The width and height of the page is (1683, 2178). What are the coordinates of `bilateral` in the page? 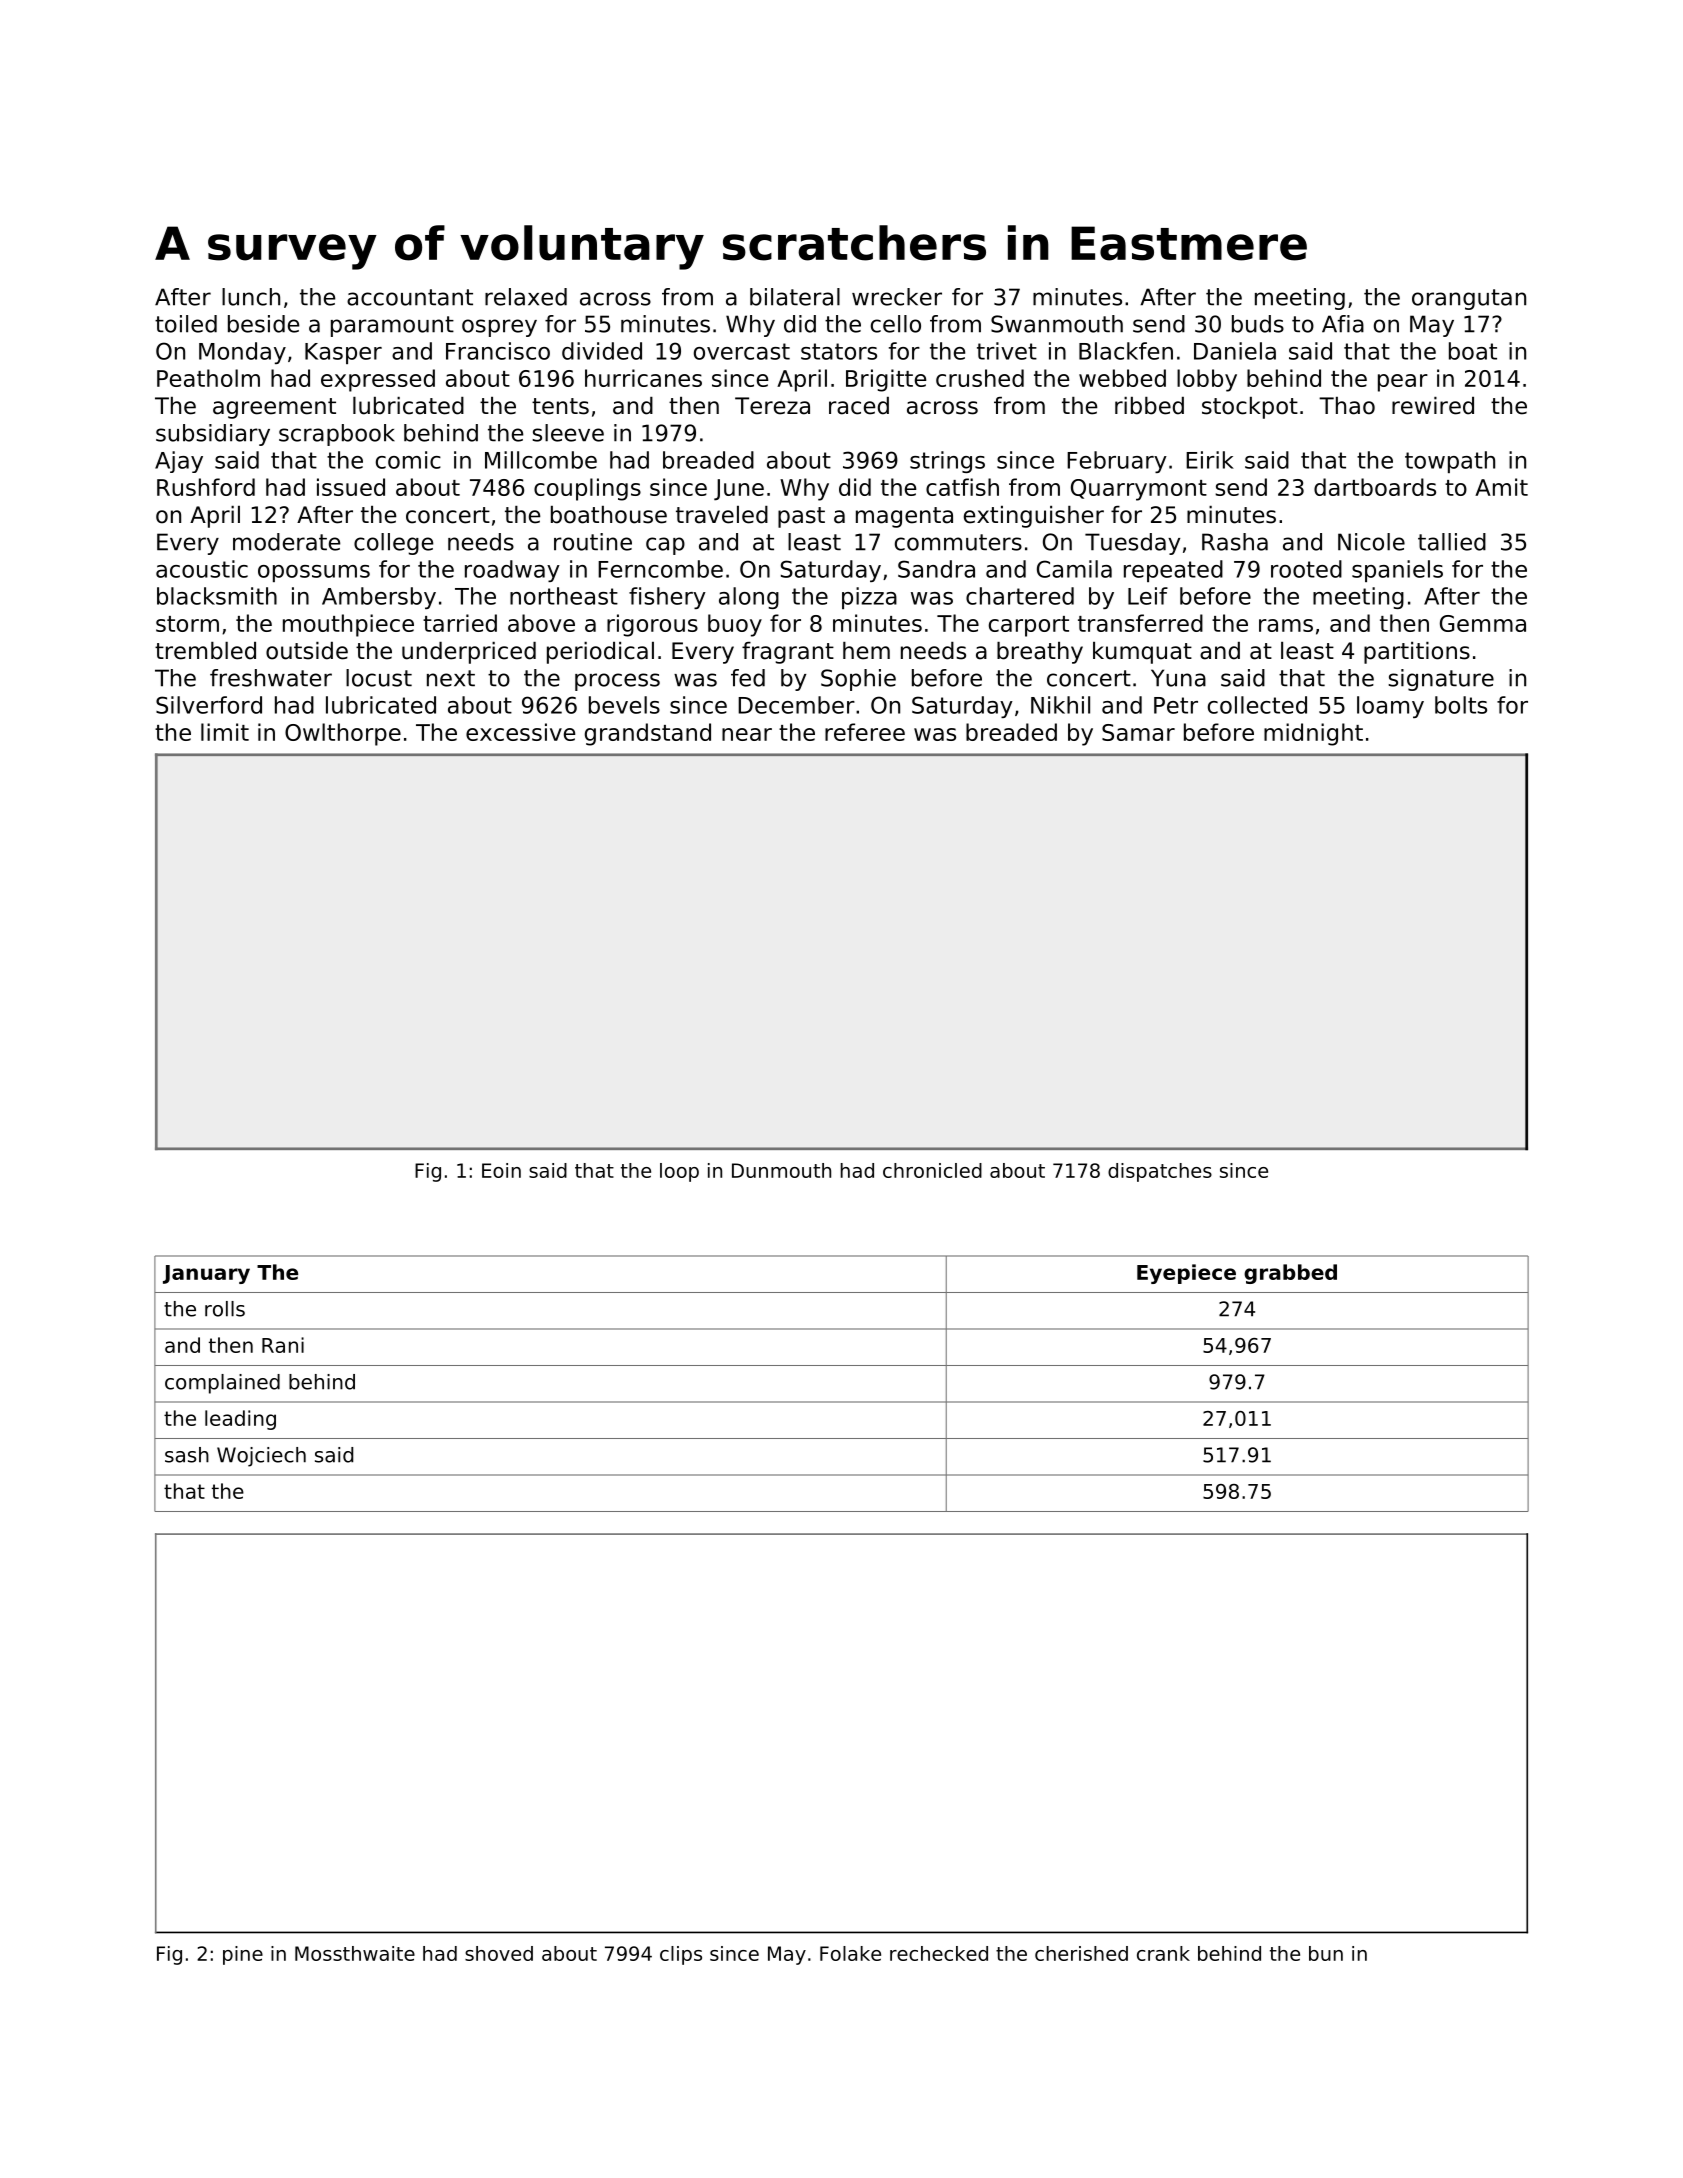 It's located at (795, 297).
